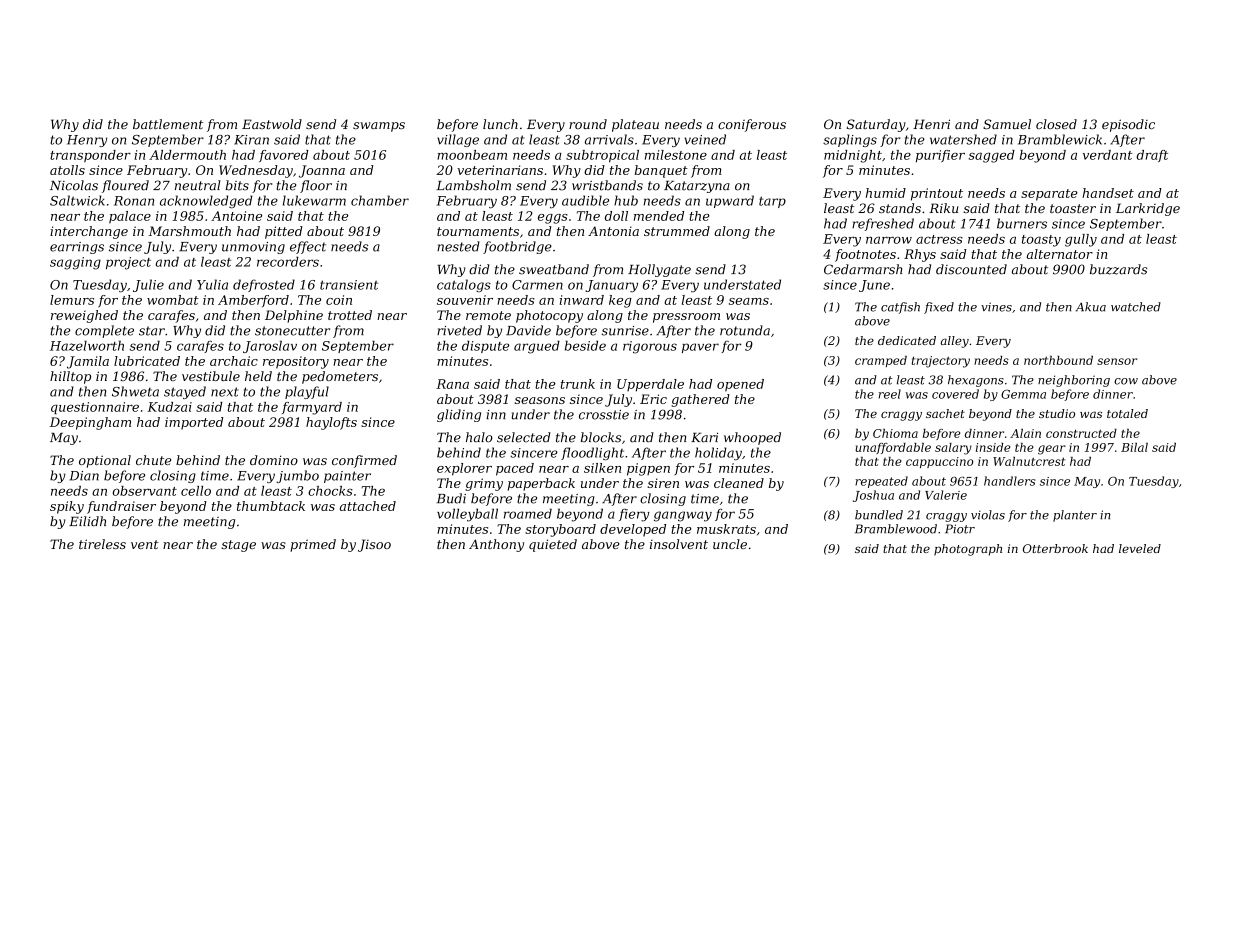 The height and width of the document is (952, 1233). Describe the element at coordinates (992, 156) in the document. I see `sagged` at that location.
